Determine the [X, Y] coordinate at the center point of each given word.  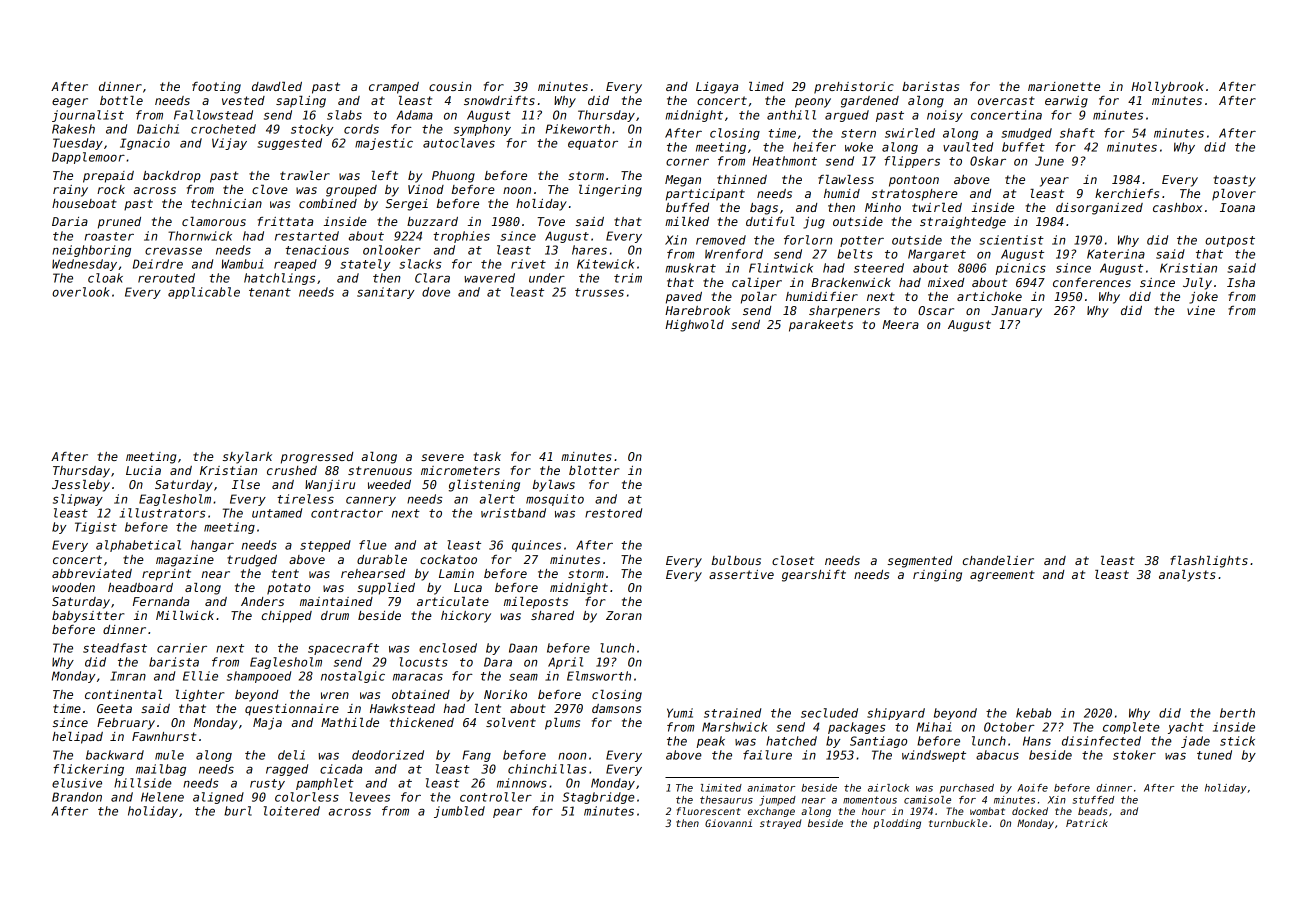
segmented [920, 562]
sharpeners [844, 312]
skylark [247, 458]
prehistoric [854, 88]
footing [216, 88]
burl [238, 811]
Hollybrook [1167, 88]
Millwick [185, 615]
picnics [1020, 269]
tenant [270, 292]
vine [1201, 310]
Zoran [624, 615]
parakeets [821, 326]
